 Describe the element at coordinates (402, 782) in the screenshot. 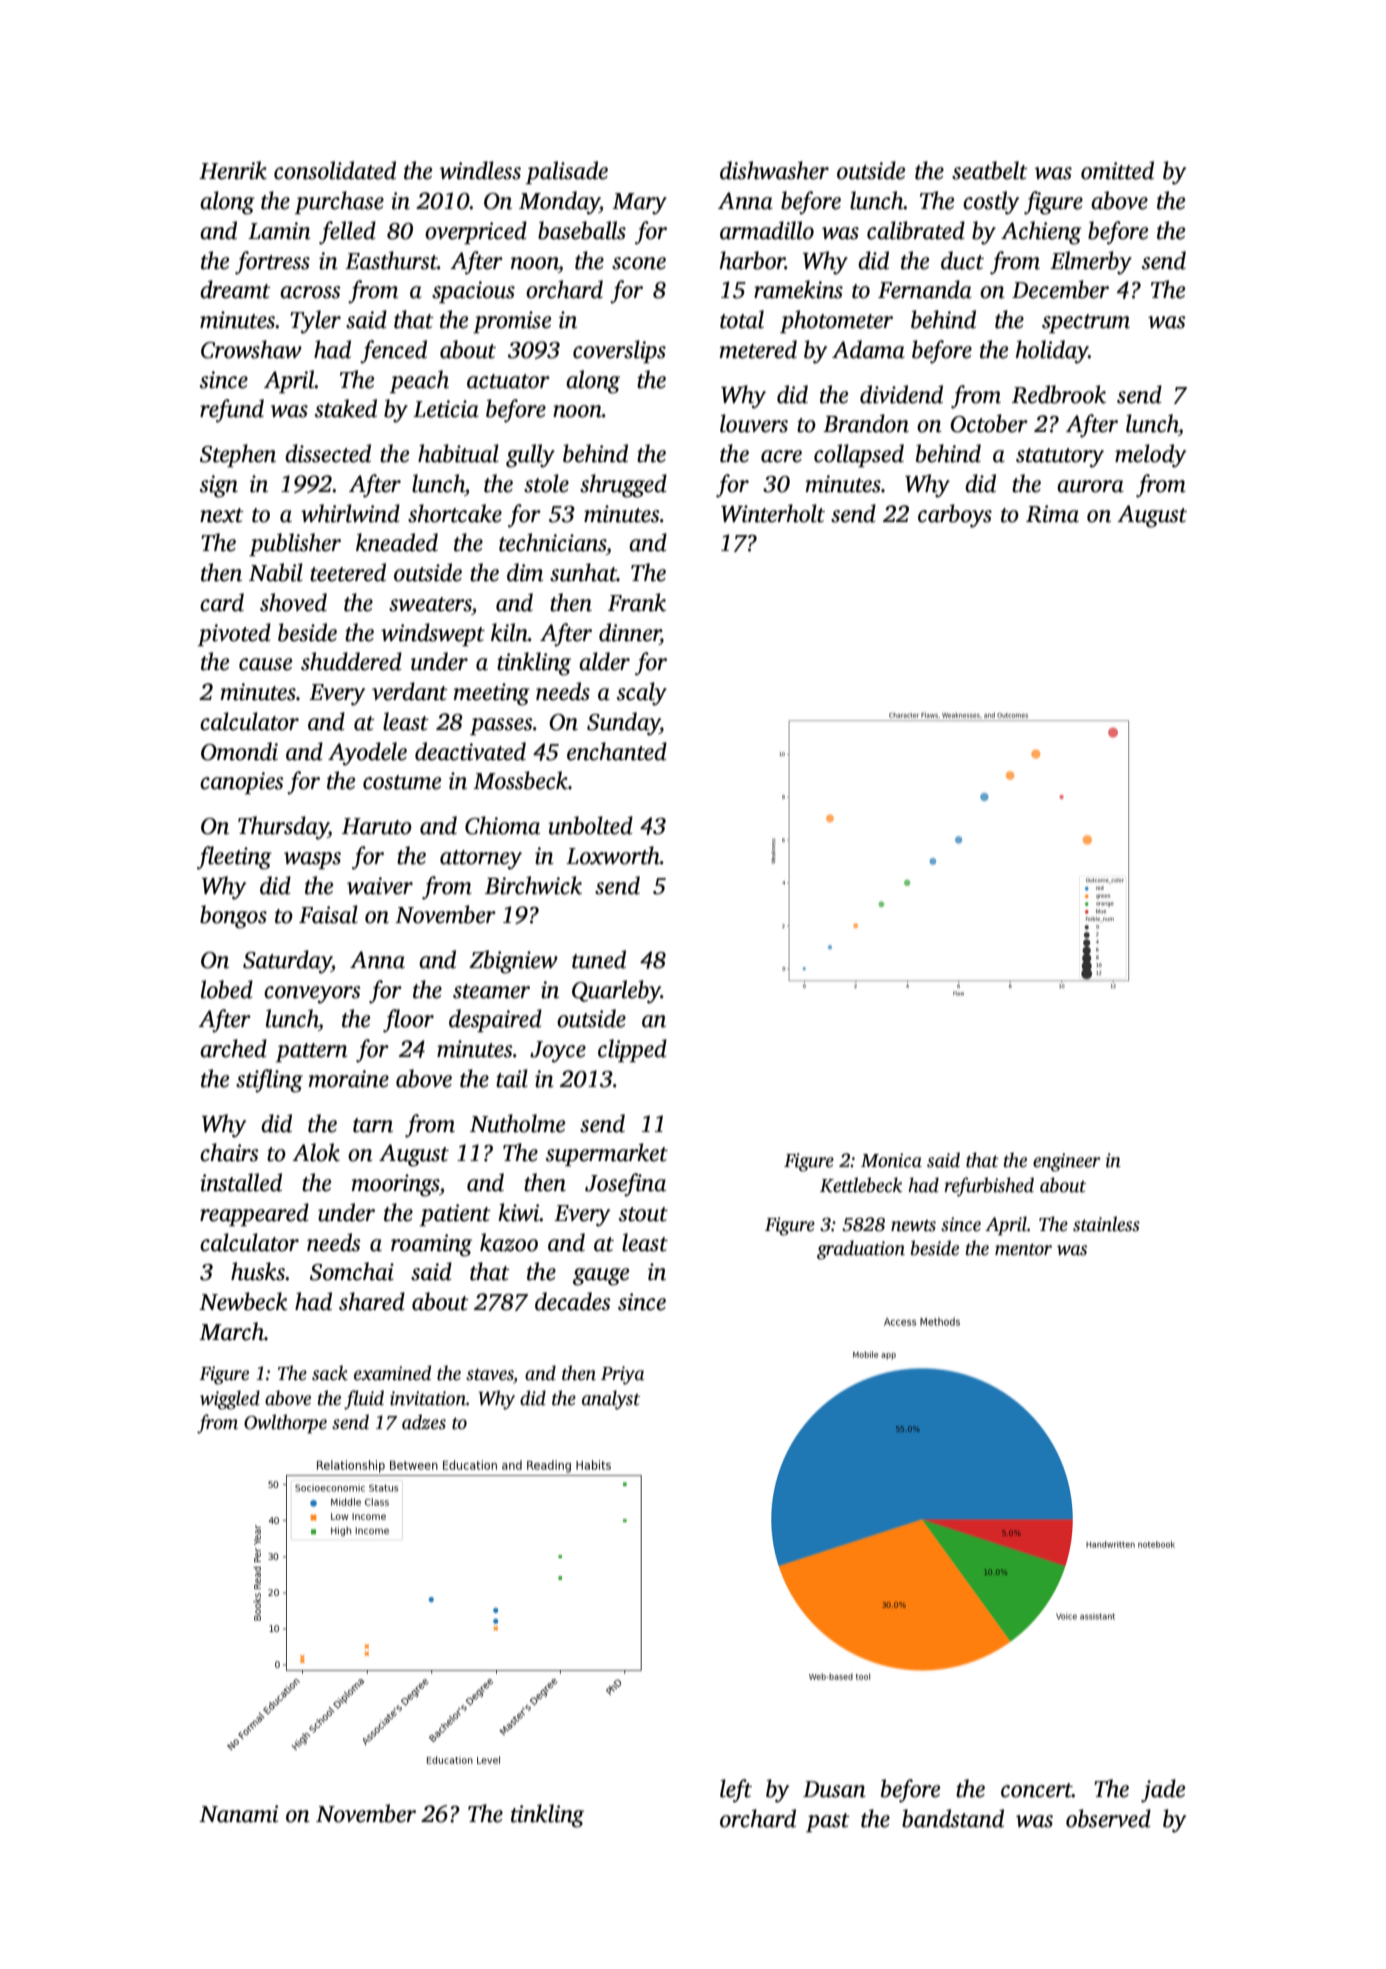

I see `costume` at that location.
